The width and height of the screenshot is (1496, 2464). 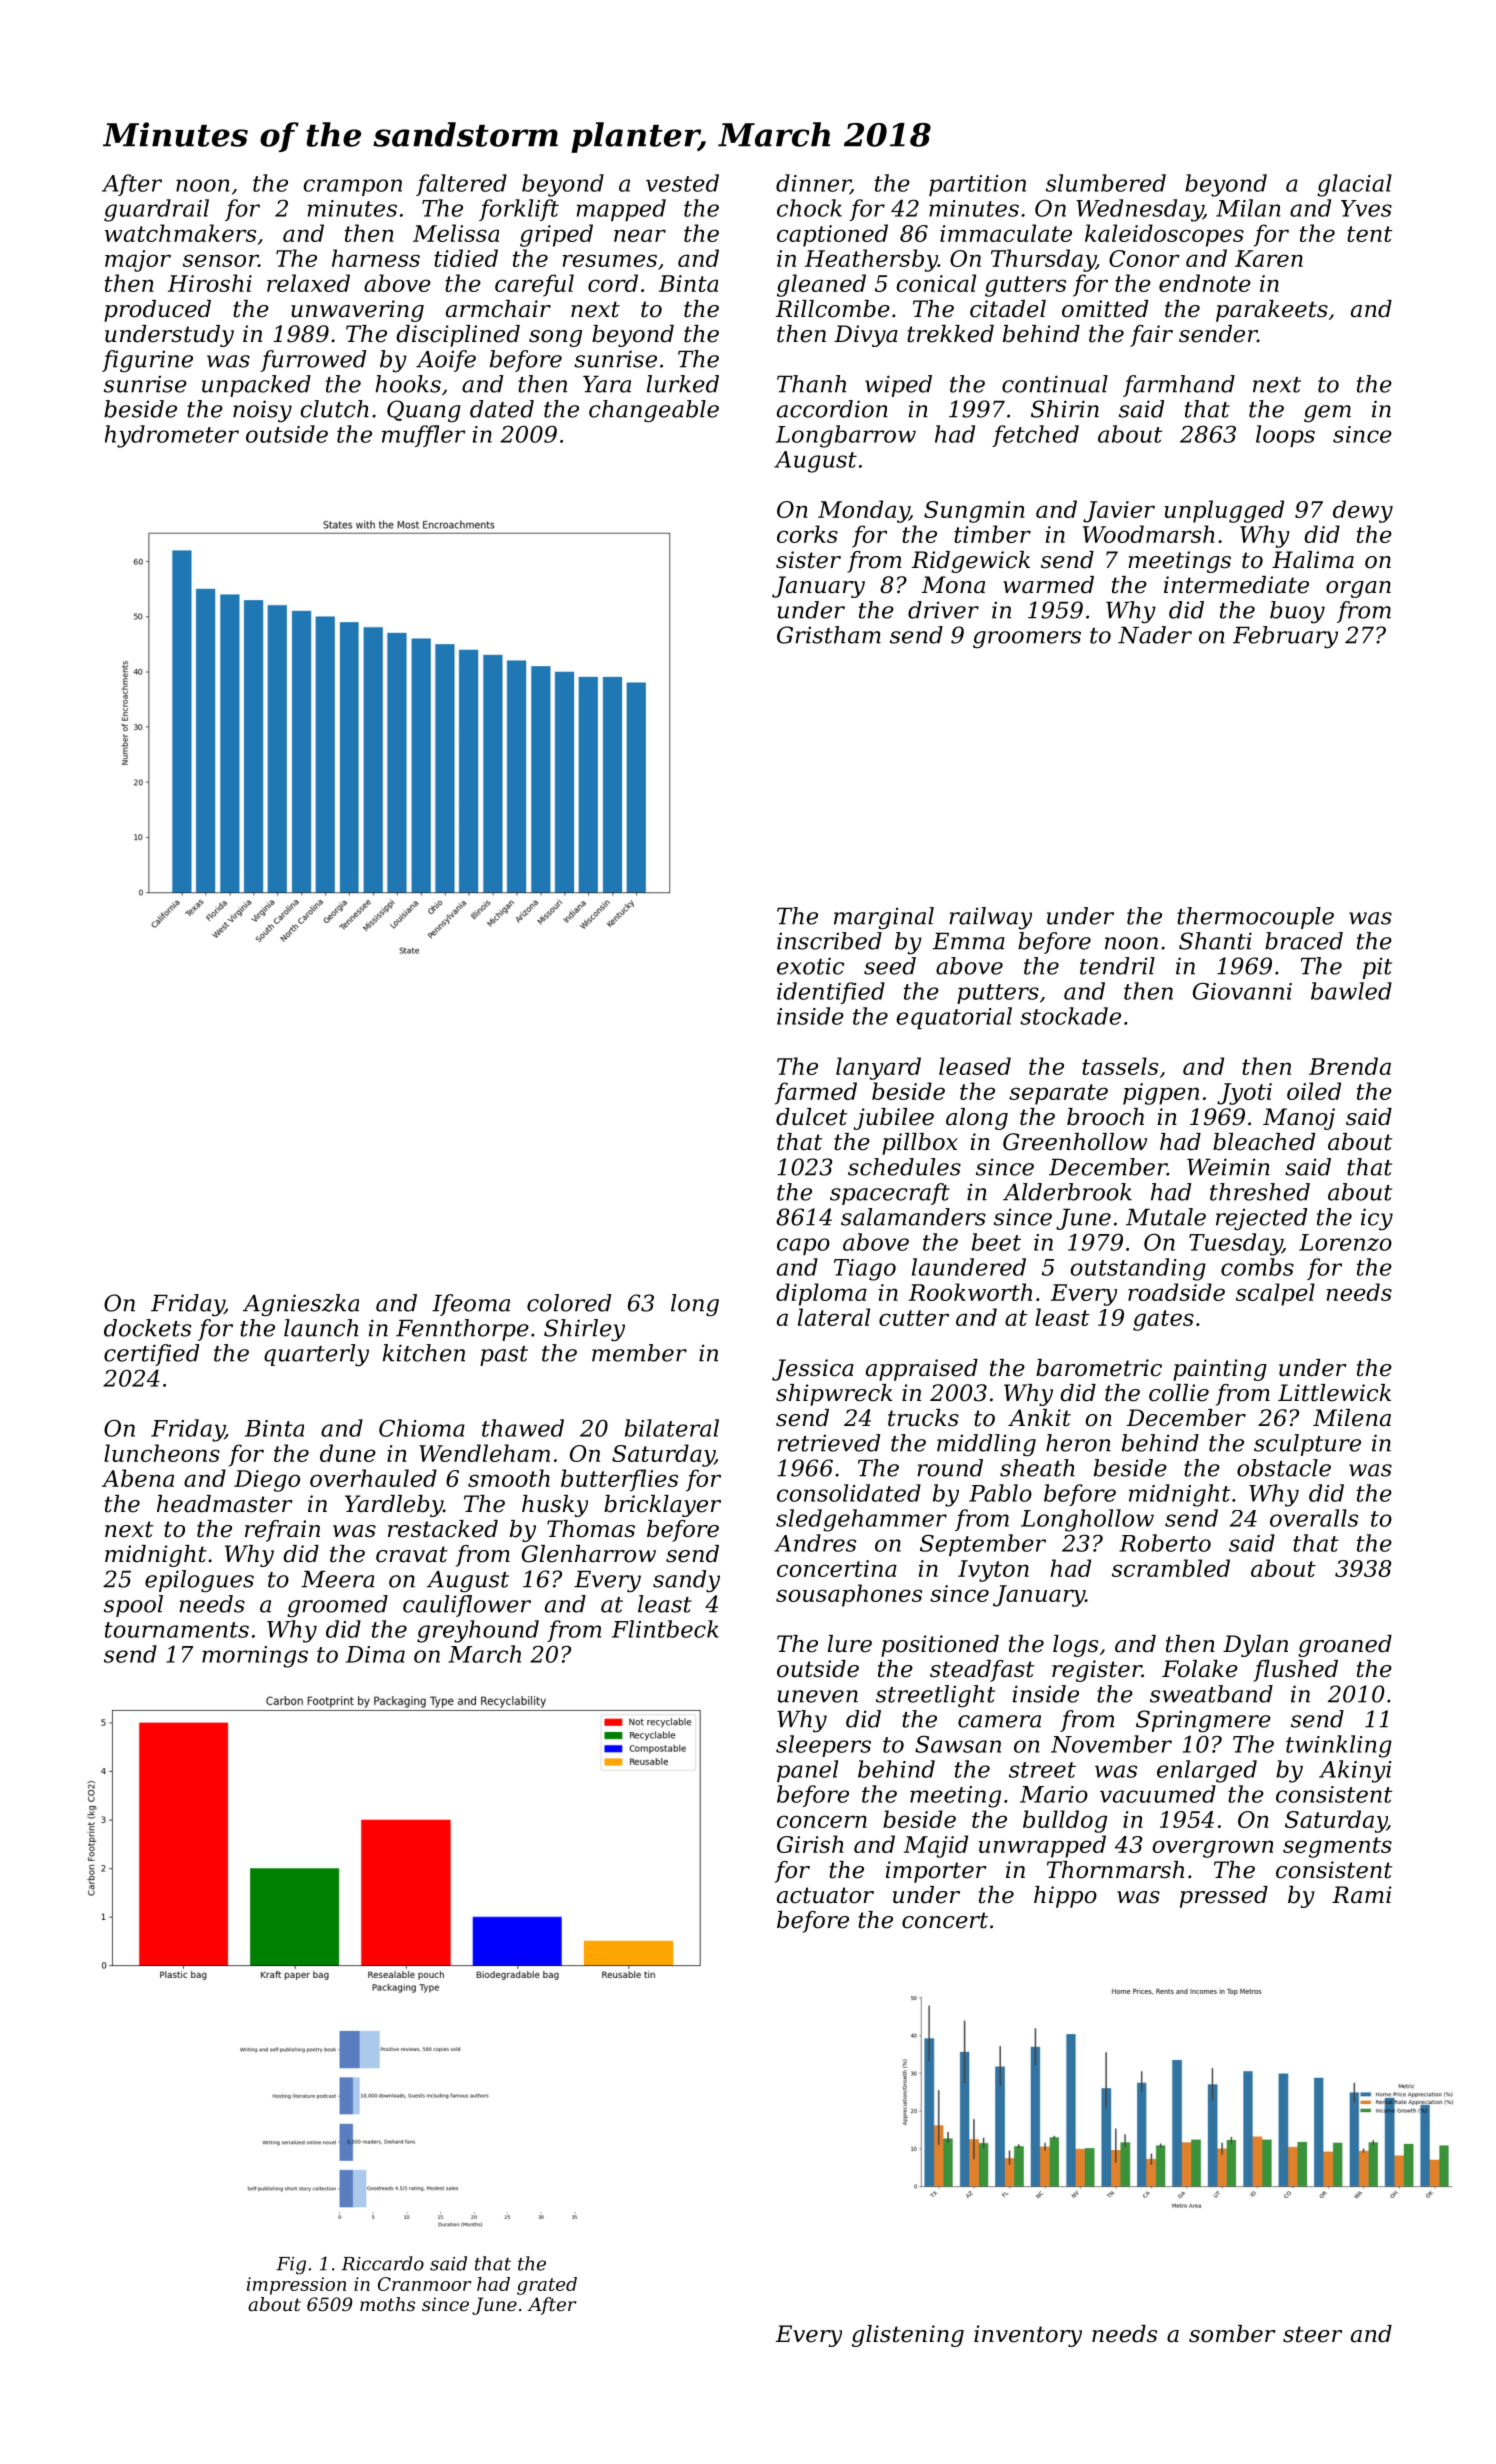 I want to click on omitted, so click(x=1105, y=309).
